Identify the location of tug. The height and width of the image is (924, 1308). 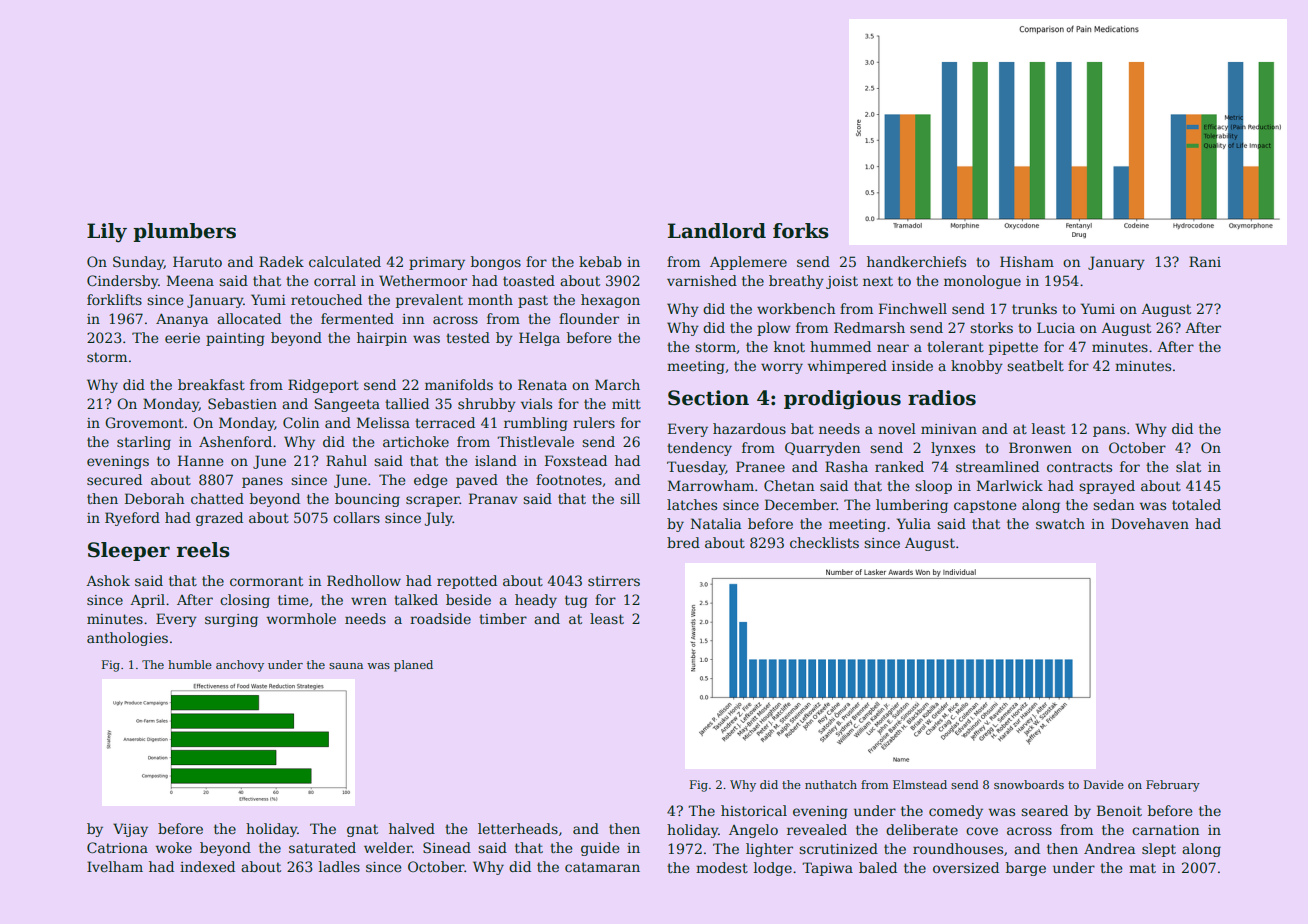
(576, 601).
